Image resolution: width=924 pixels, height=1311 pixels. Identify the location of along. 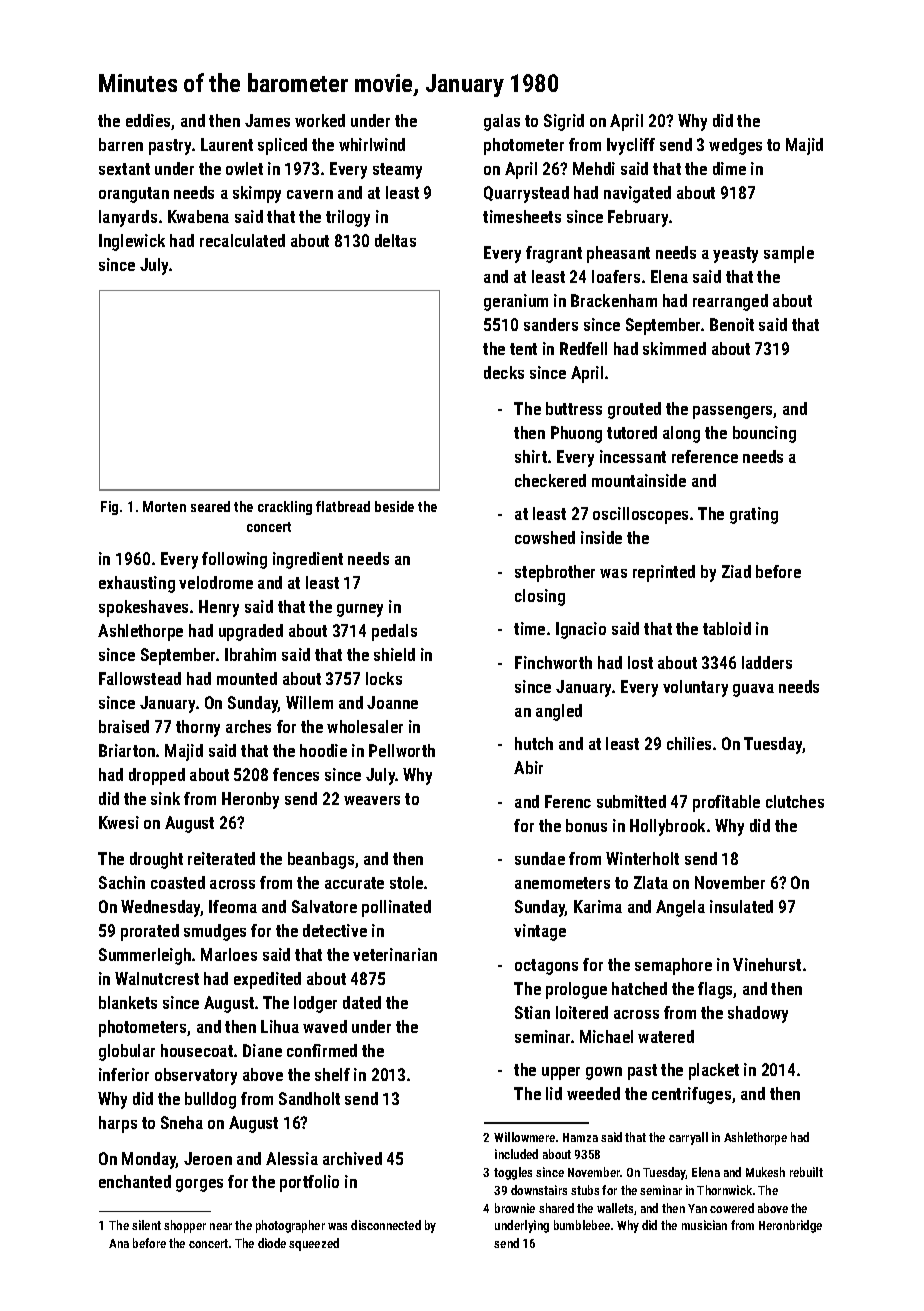
(681, 434).
